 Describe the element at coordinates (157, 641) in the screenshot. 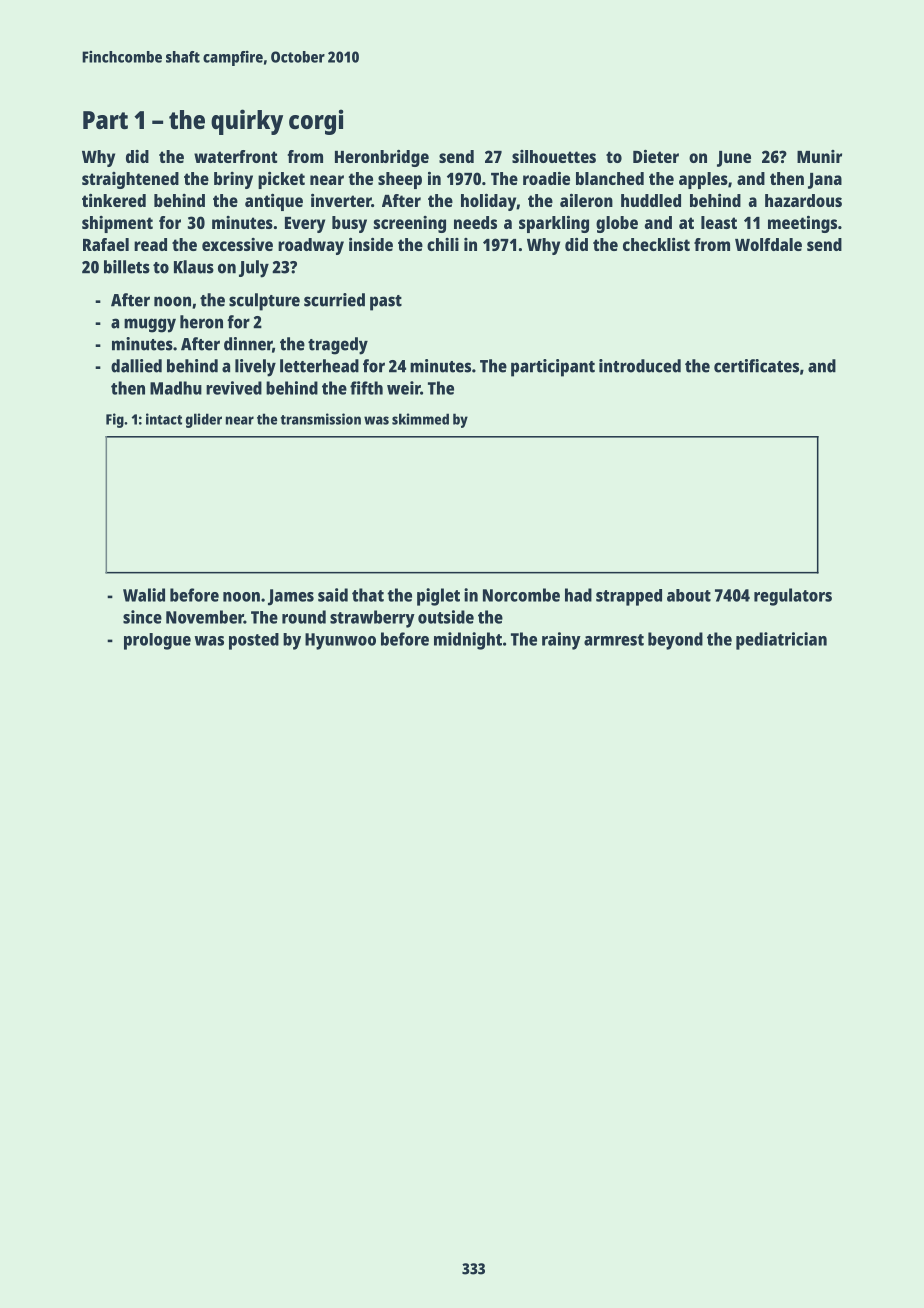

I see `prologue` at that location.
